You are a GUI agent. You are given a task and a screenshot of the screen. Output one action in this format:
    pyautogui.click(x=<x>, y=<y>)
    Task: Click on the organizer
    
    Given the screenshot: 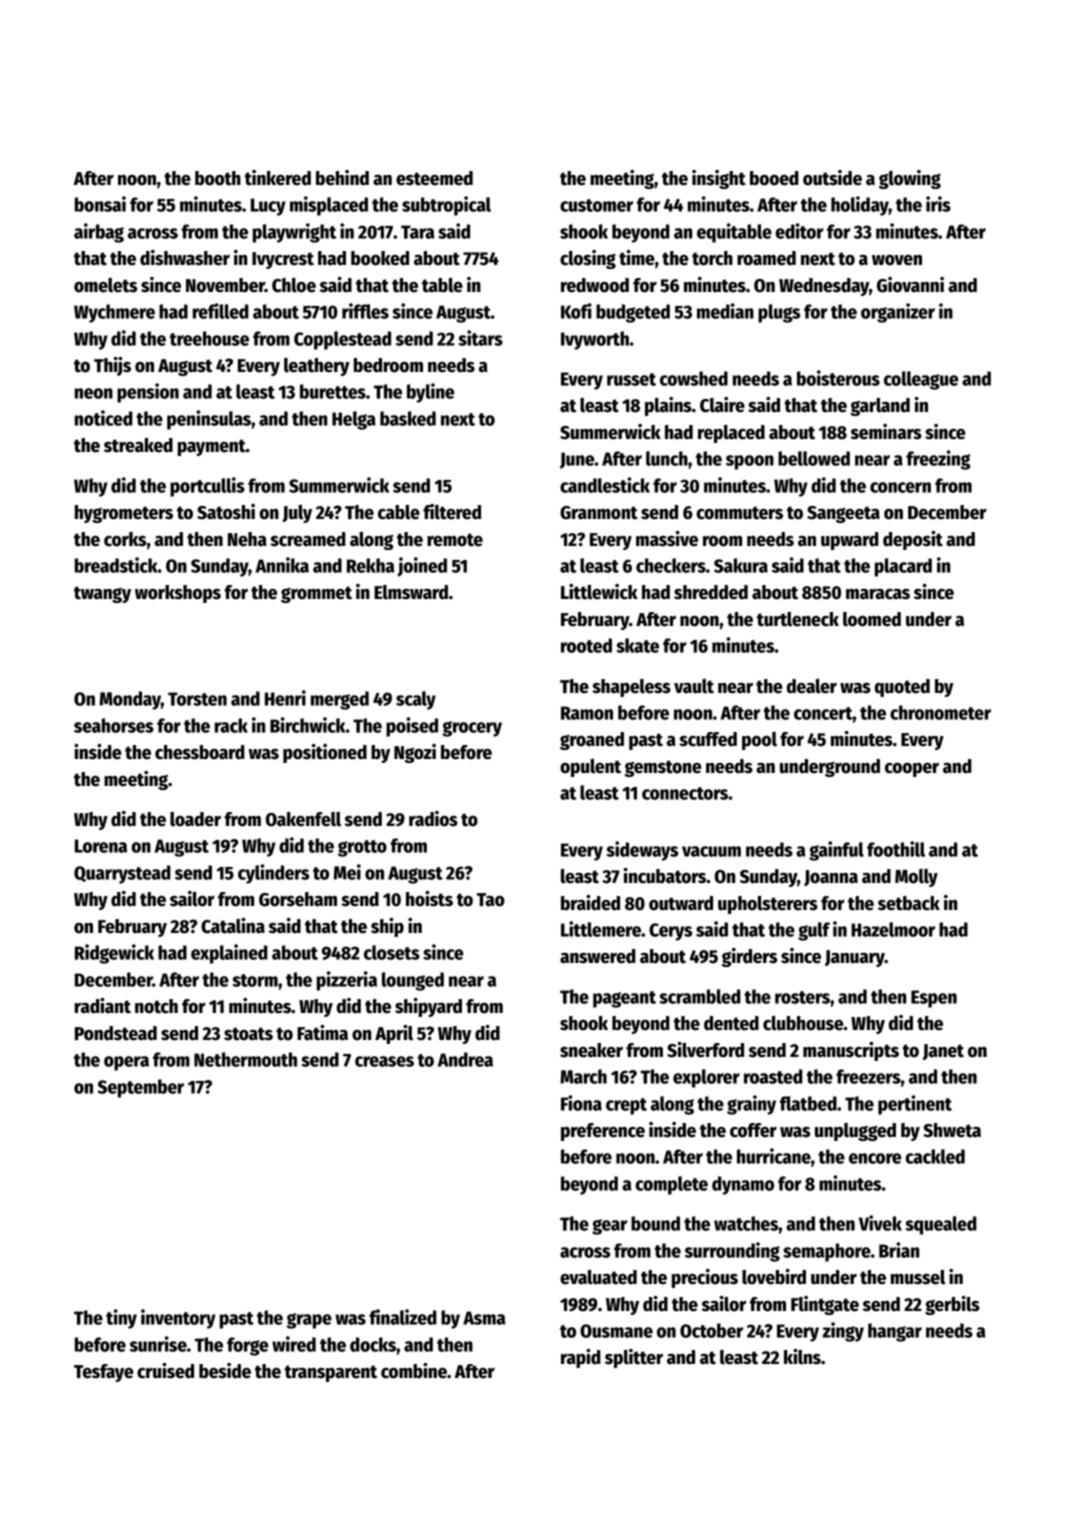 What is the action you would take?
    pyautogui.click(x=898, y=313)
